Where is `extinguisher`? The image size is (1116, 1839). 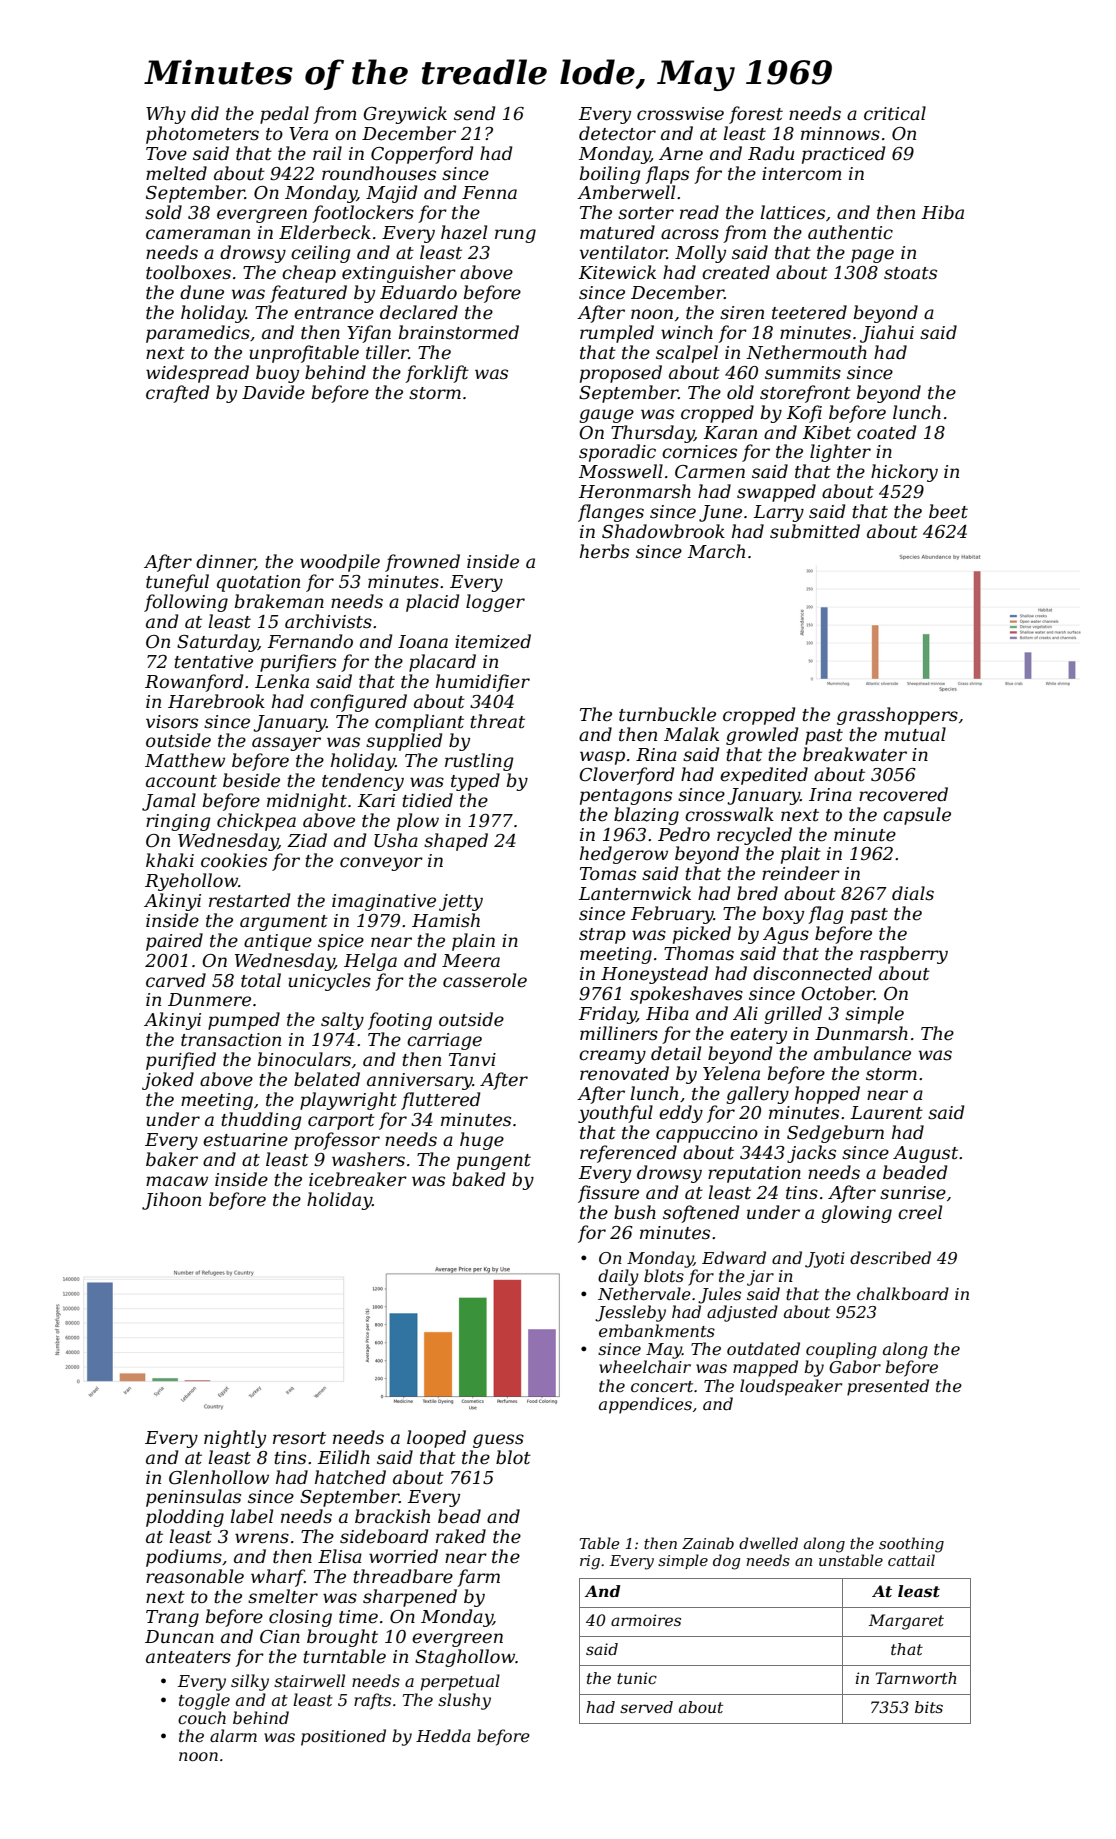
extinguisher is located at coordinates (399, 274).
